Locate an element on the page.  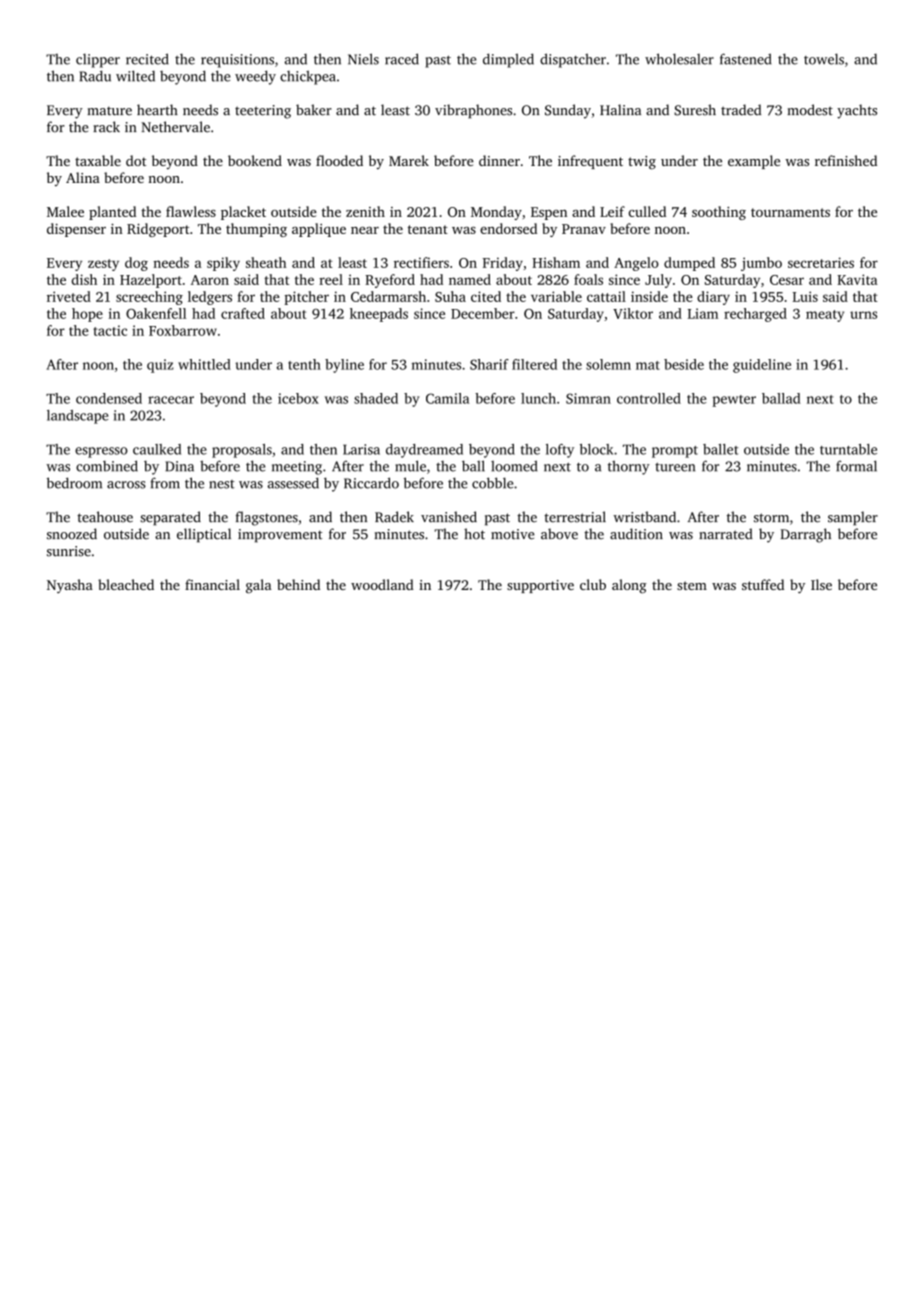
shaded is located at coordinates (376, 398).
